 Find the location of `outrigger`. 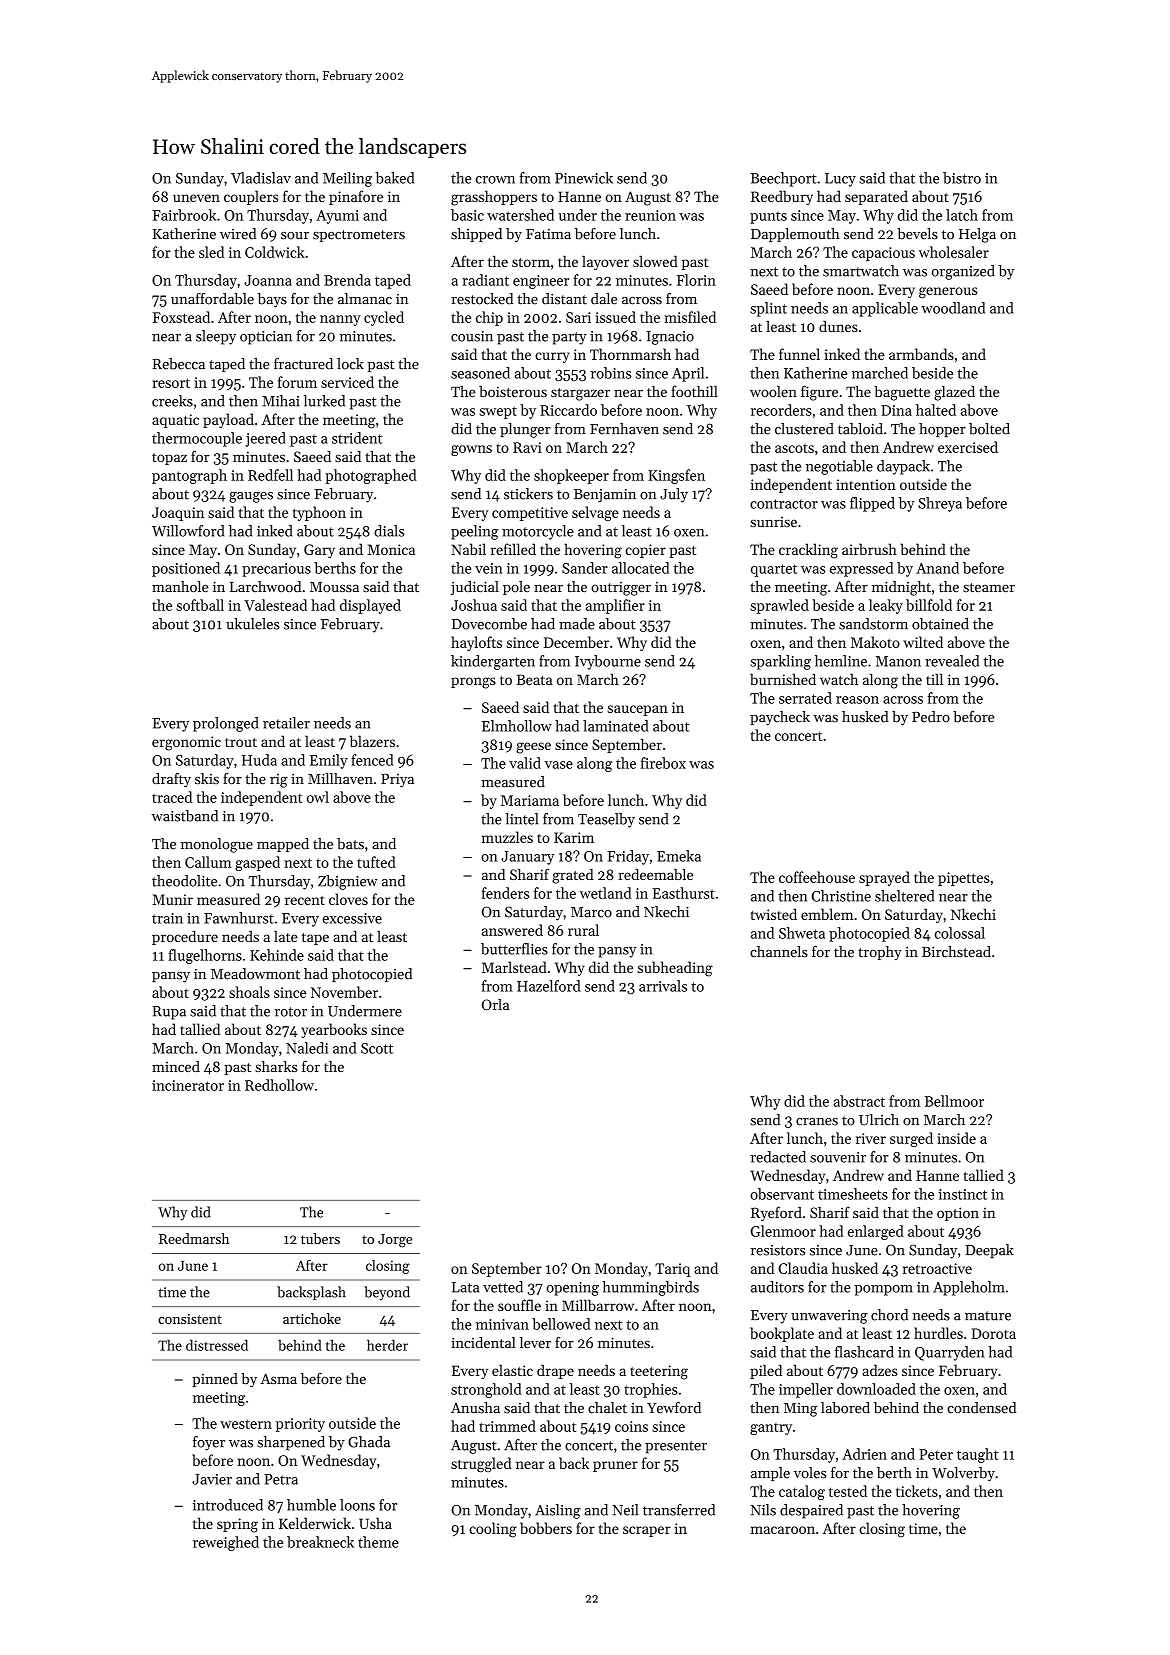

outrigger is located at coordinates (621, 588).
